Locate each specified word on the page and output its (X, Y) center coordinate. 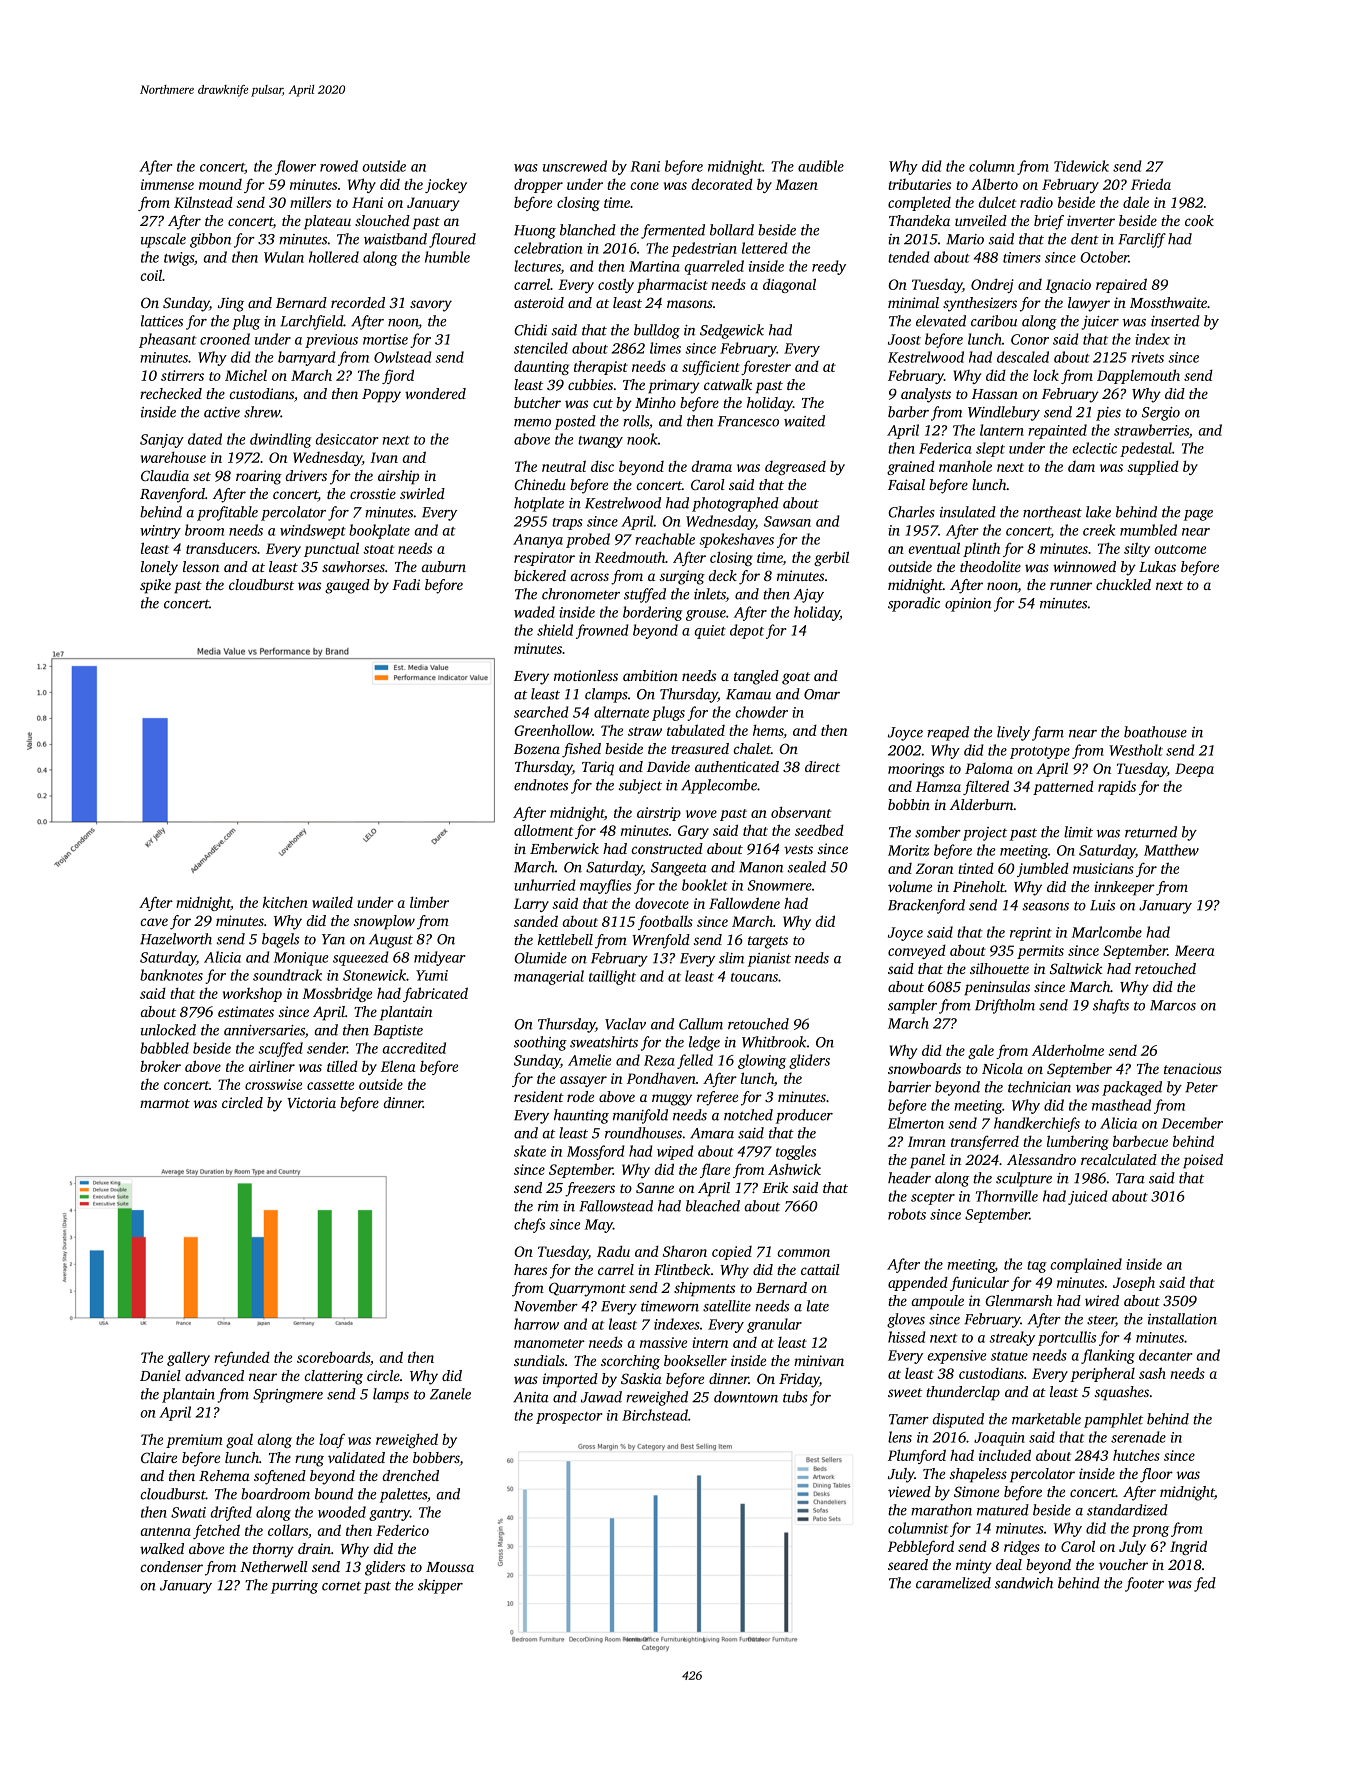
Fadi (406, 584)
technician (1039, 1087)
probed (588, 540)
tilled (342, 1066)
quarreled (714, 267)
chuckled (1123, 584)
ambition (650, 675)
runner (1071, 586)
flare (715, 1170)
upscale (163, 240)
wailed (332, 902)
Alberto (994, 184)
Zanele (450, 1394)
